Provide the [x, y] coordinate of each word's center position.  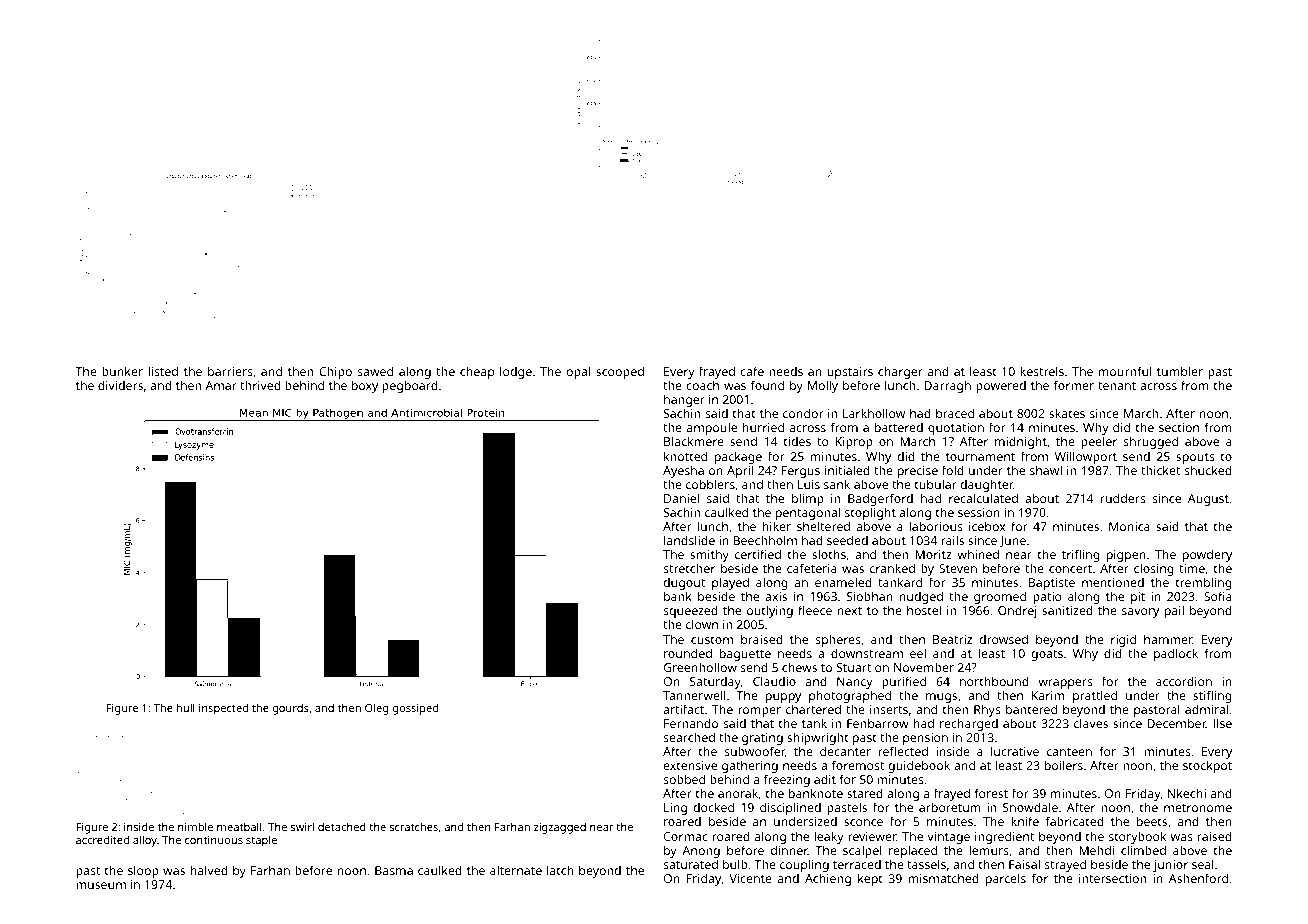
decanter [845, 751]
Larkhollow [874, 413]
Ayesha [683, 471]
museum [101, 885]
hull [186, 707]
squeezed [690, 612]
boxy [365, 386]
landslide [689, 540]
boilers [1064, 765]
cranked [892, 568]
